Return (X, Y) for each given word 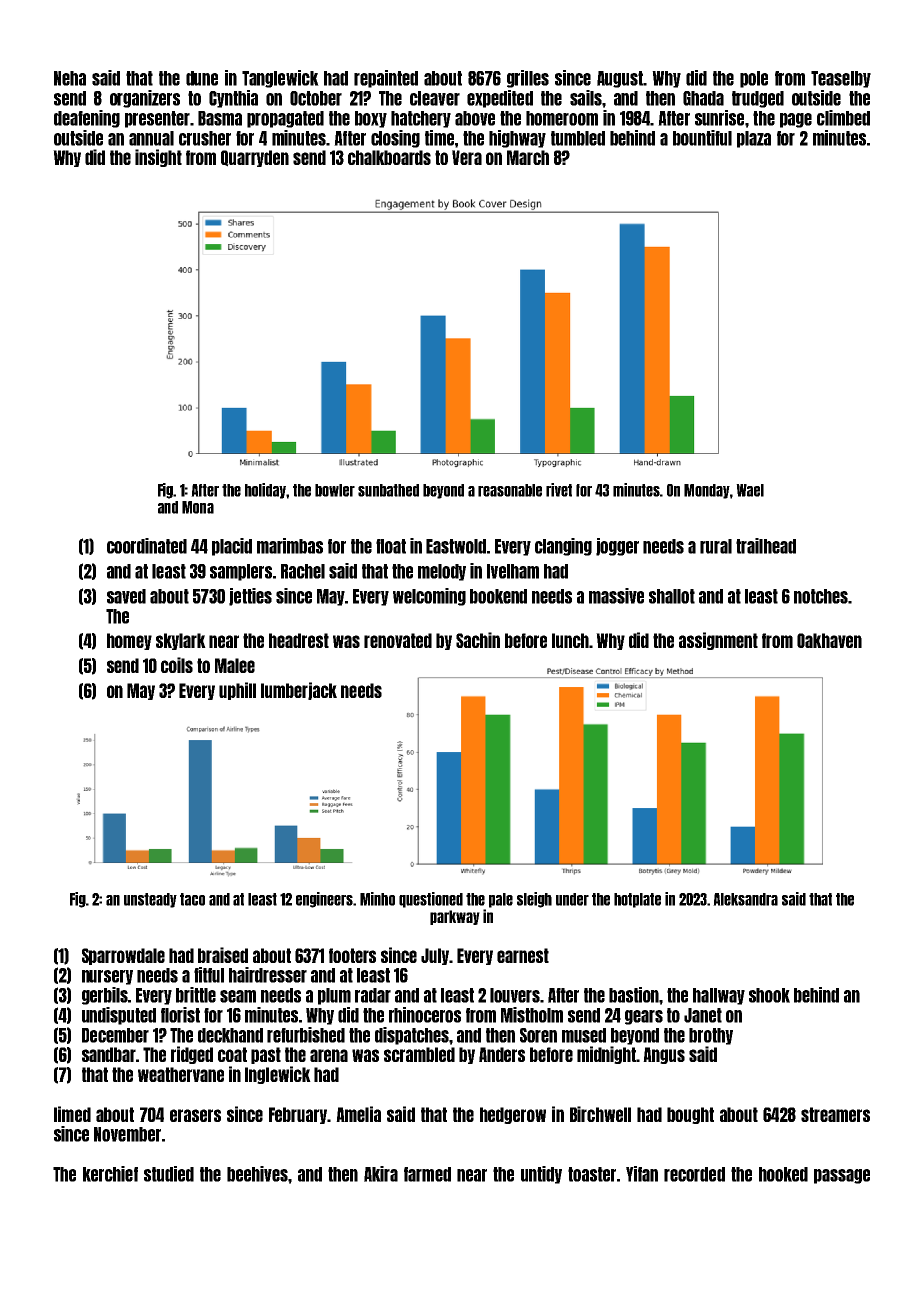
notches (821, 596)
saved (126, 596)
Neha (70, 78)
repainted (386, 79)
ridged (192, 1055)
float (391, 546)
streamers (835, 1114)
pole (754, 79)
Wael (750, 490)
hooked (783, 1174)
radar (373, 995)
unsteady (150, 900)
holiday (266, 491)
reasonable (510, 490)
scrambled (419, 1054)
